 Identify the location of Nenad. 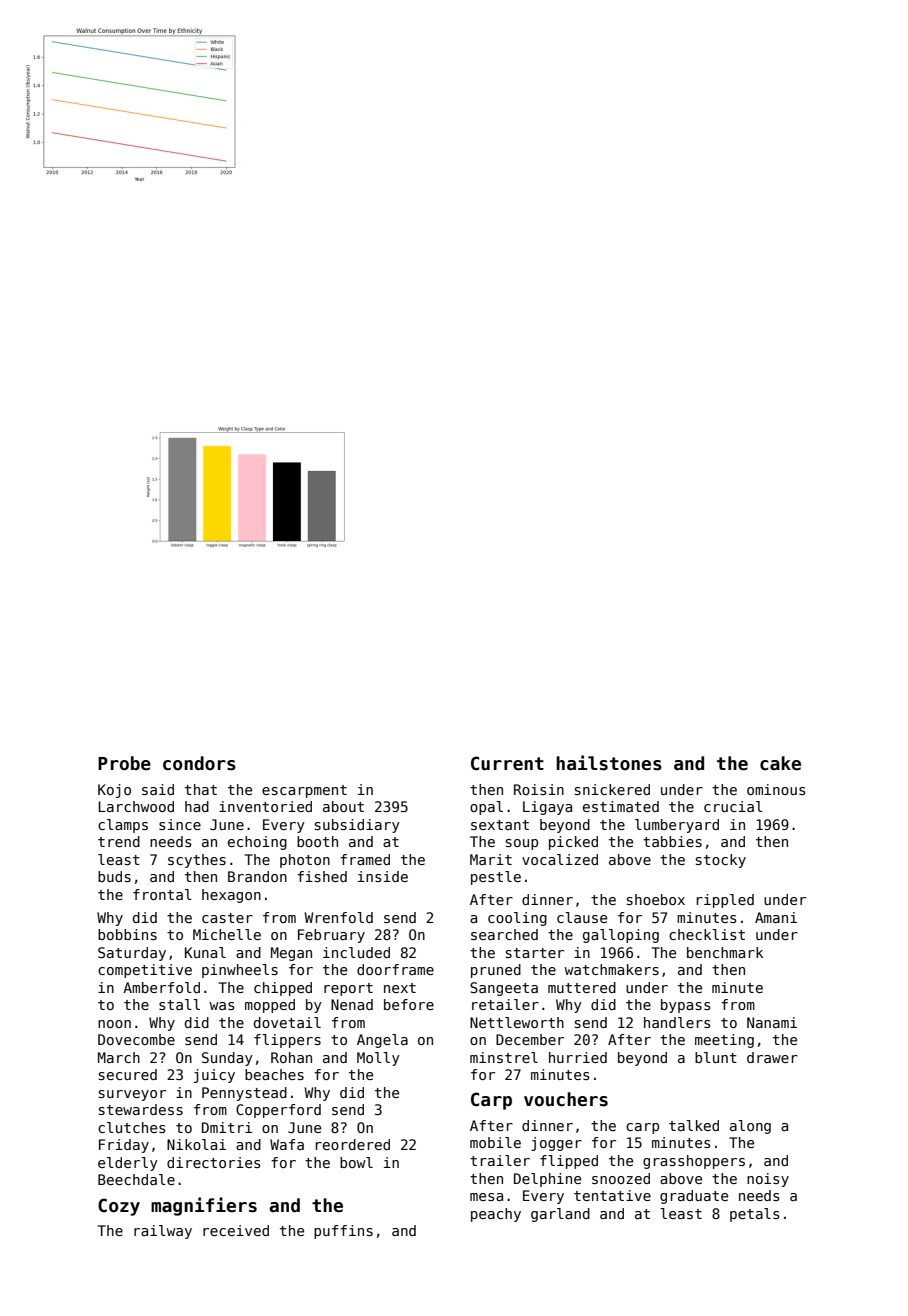
(352, 1004).
